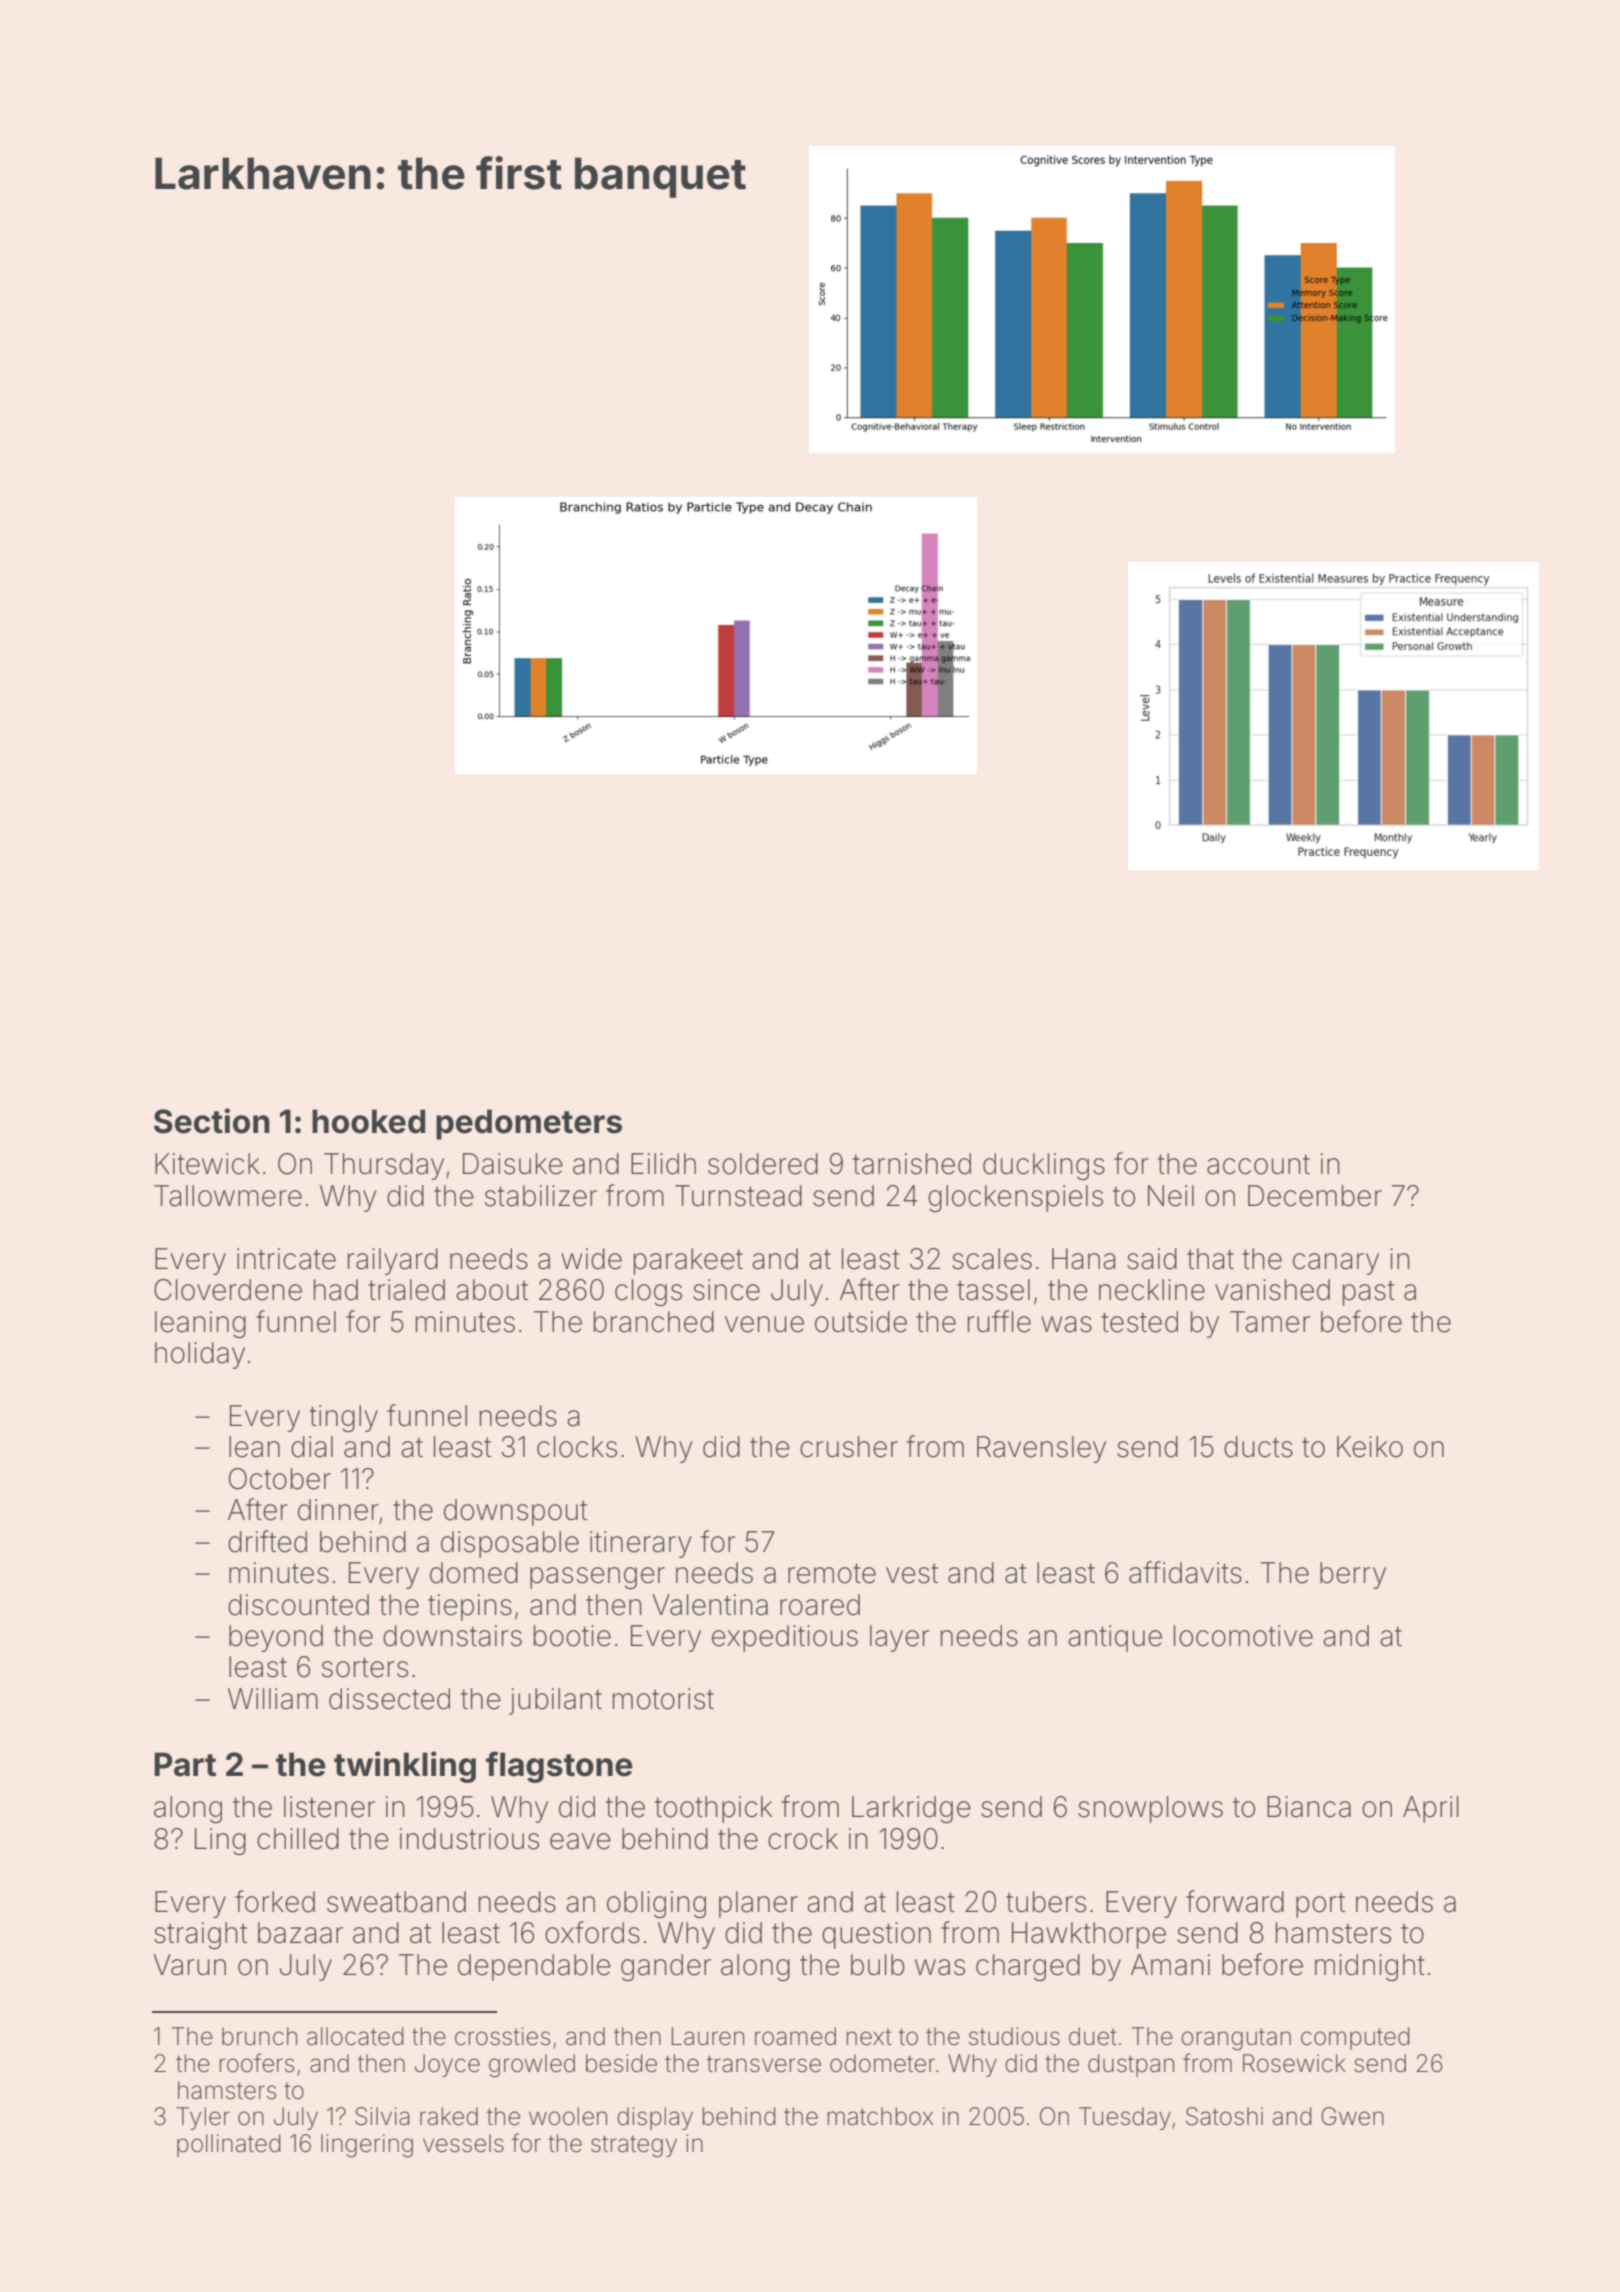  I want to click on snowplows, so click(1150, 1809).
